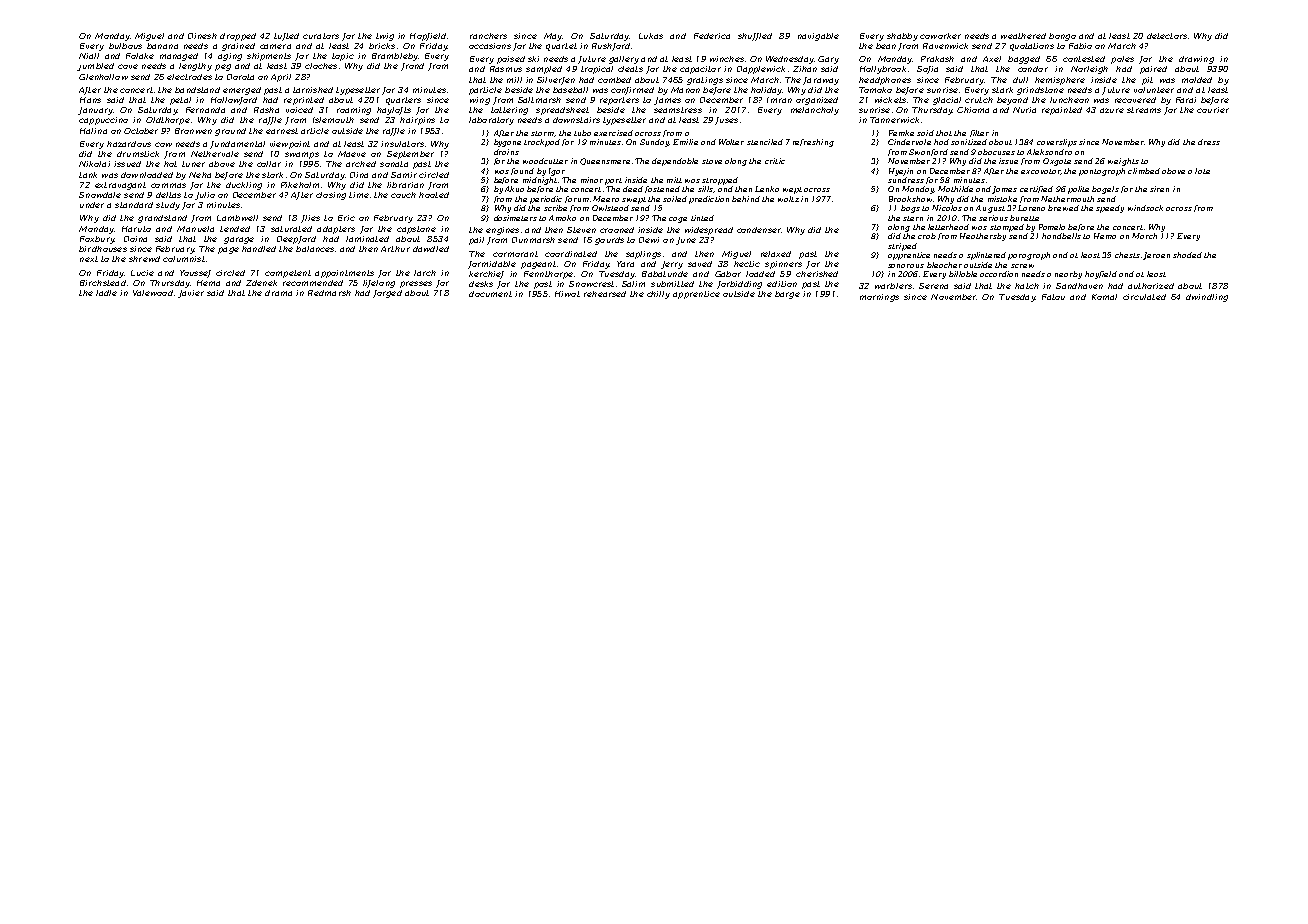 This page has height=924, width=1308. What do you see at coordinates (1122, 60) in the page?
I see `poles` at bounding box center [1122, 60].
